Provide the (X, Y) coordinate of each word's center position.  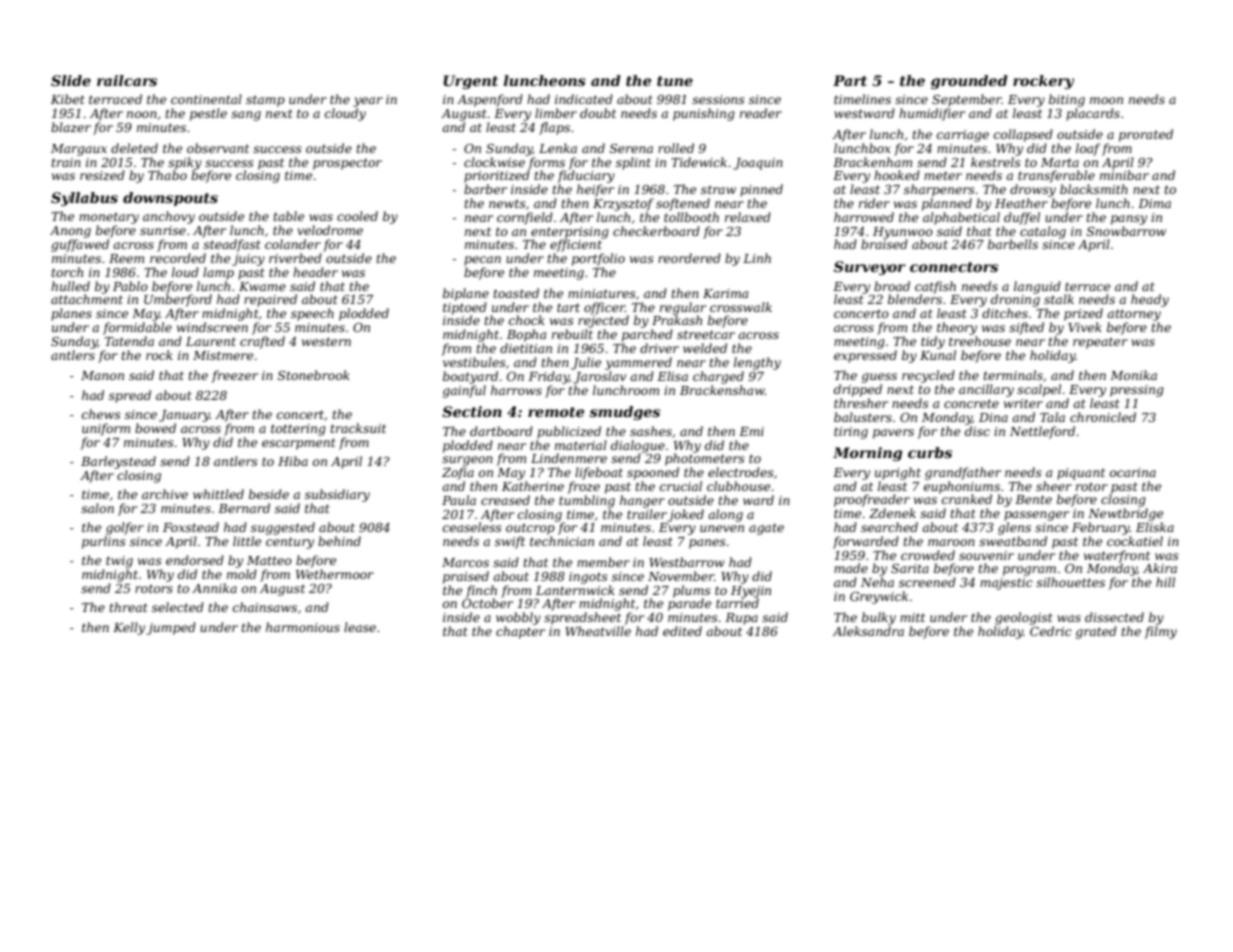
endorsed (195, 560)
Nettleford (1042, 432)
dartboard (501, 431)
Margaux (79, 150)
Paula (459, 500)
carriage (963, 136)
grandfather (963, 473)
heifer (595, 190)
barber (485, 189)
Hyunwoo (903, 233)
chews (101, 414)
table (289, 216)
